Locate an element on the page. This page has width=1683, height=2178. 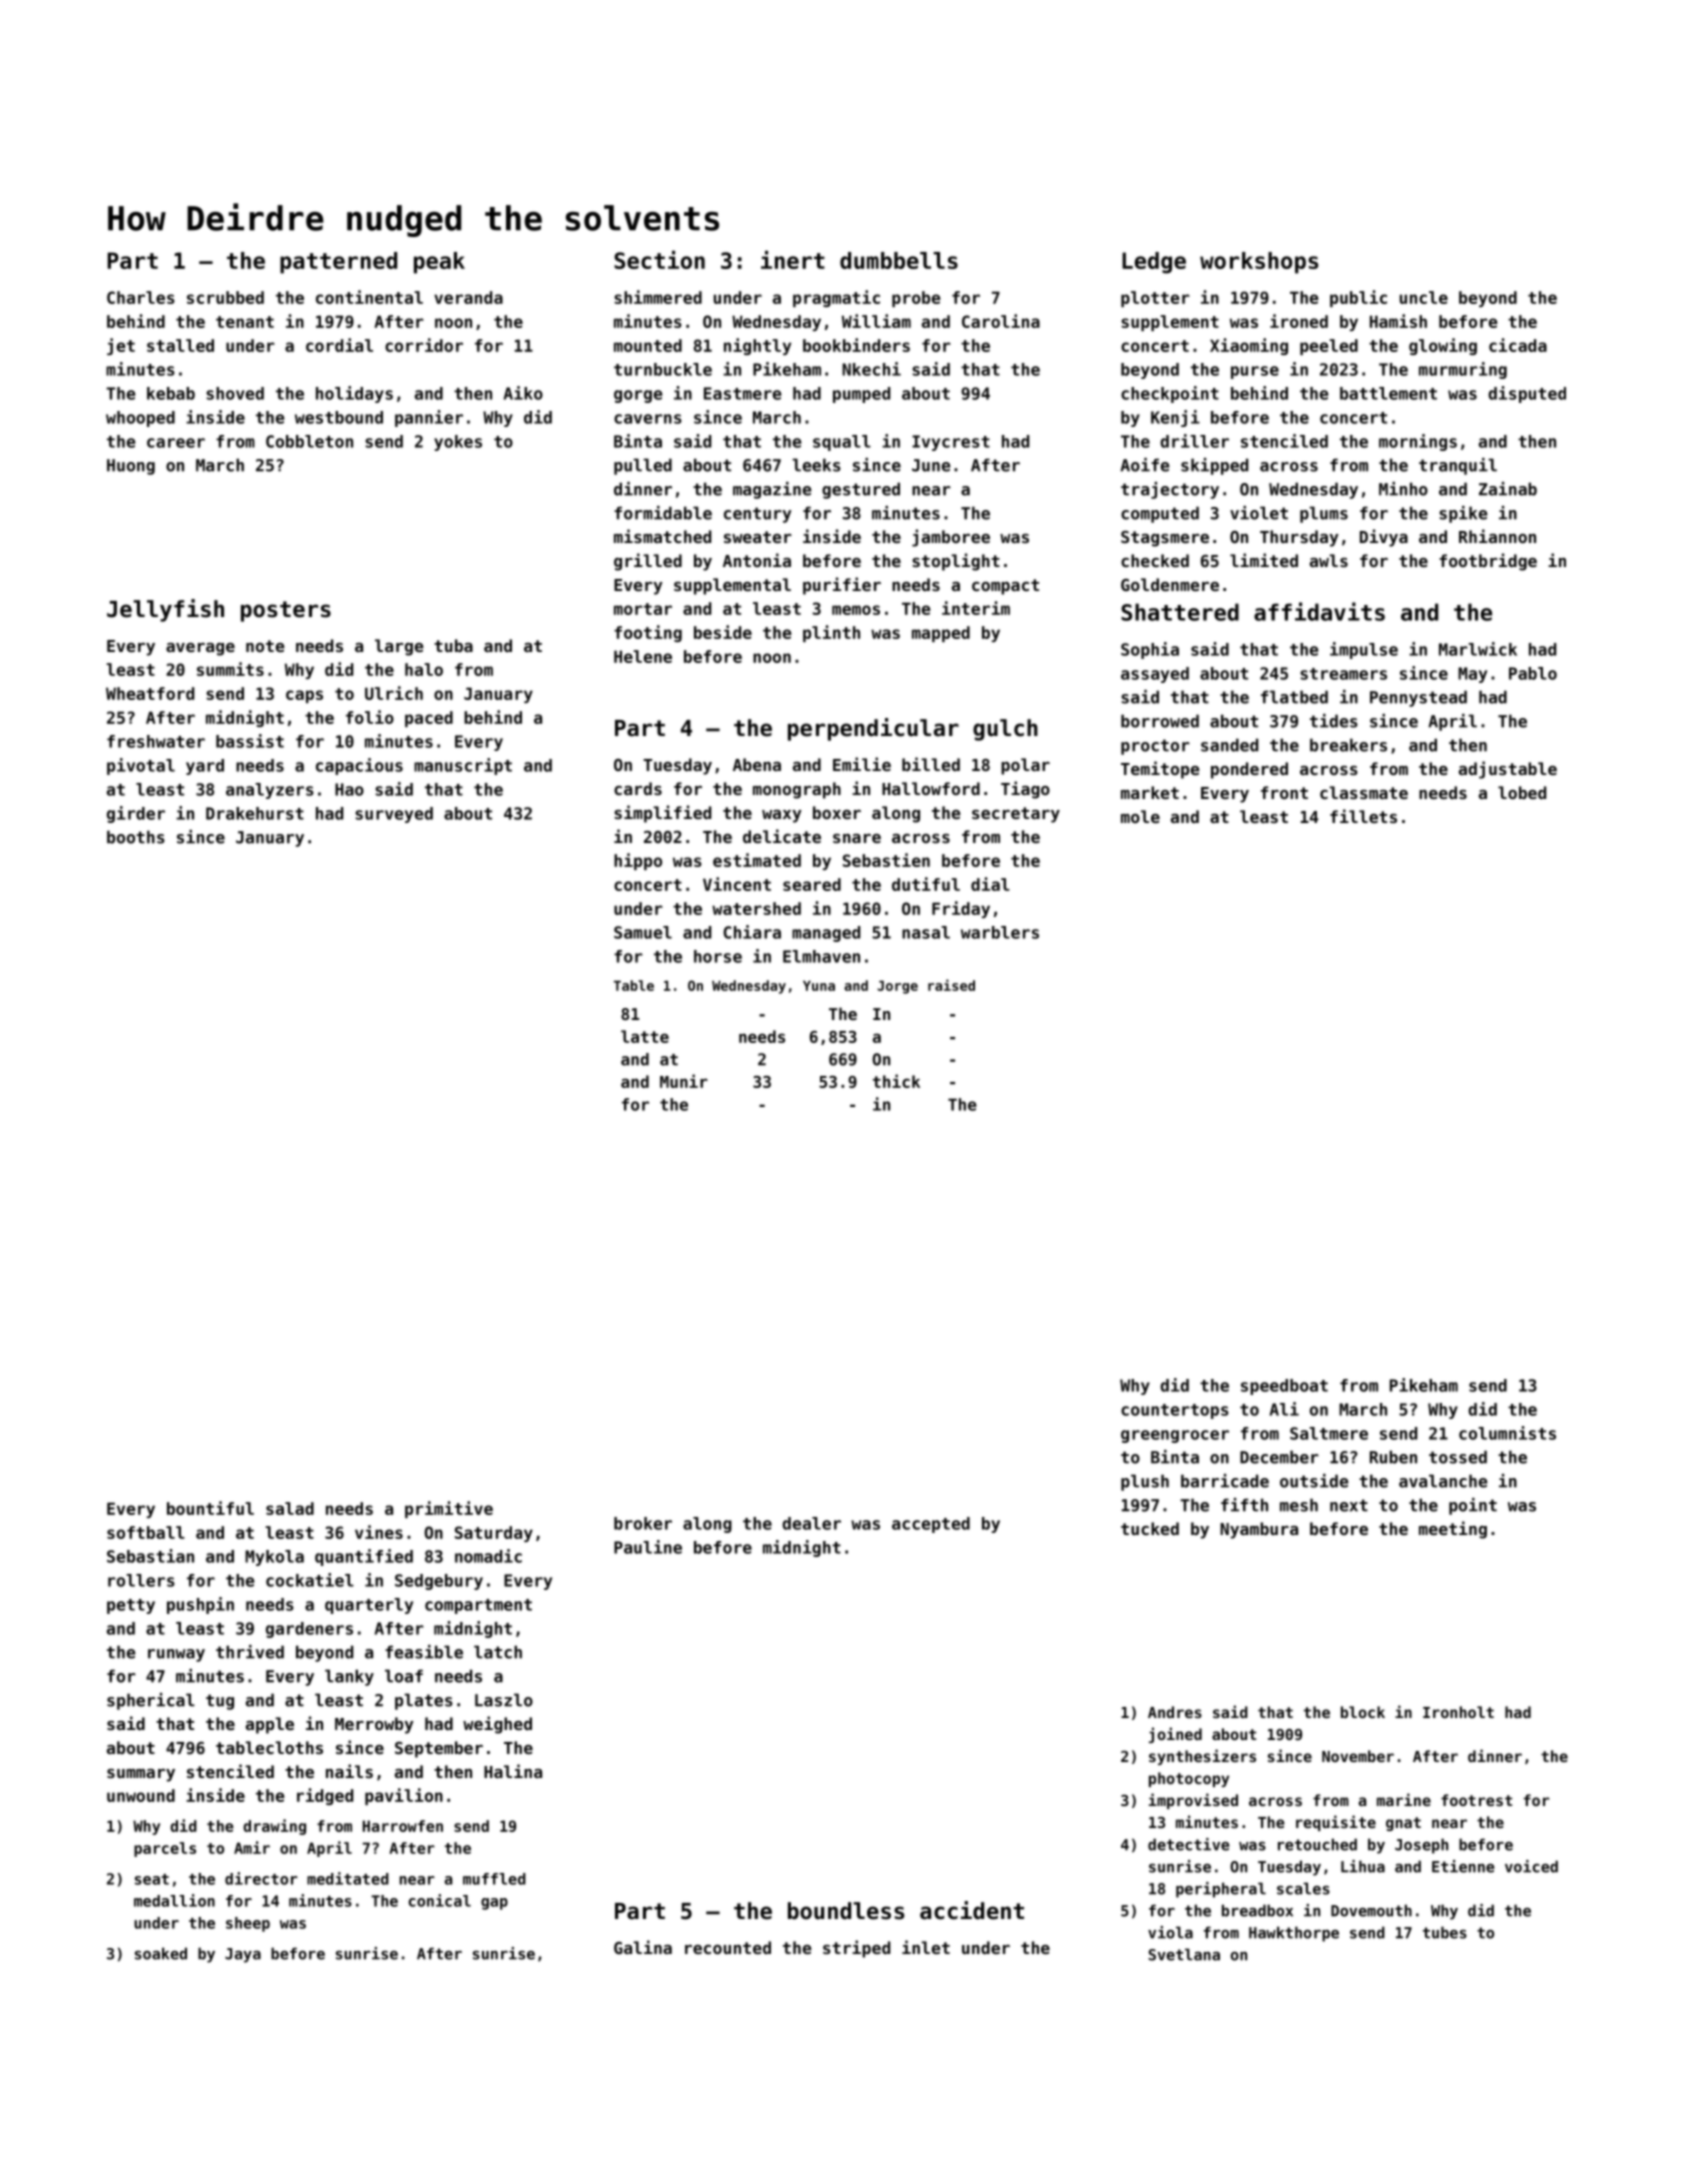
fillets is located at coordinates (1363, 816).
